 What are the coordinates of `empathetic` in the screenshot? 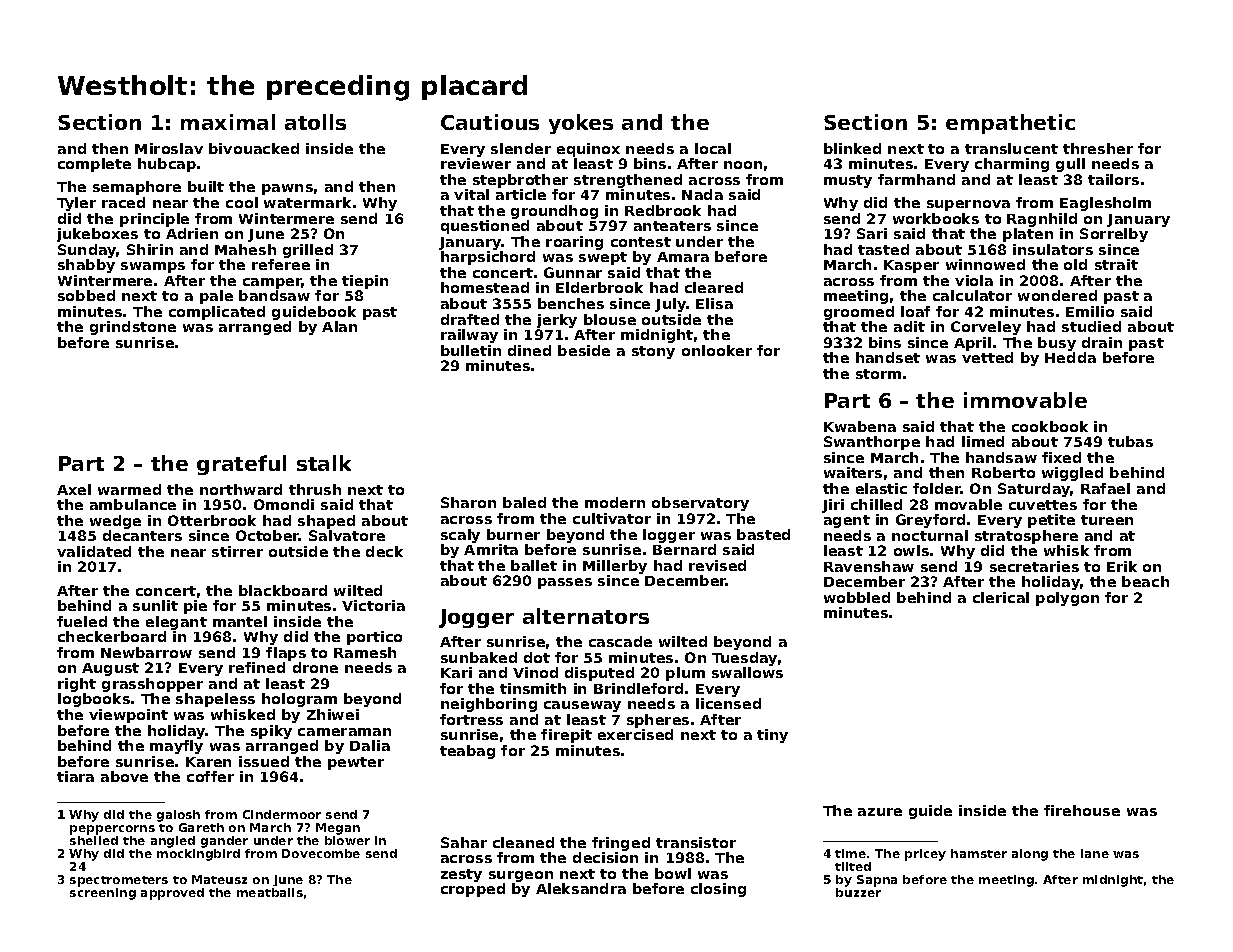 It's located at (1010, 124).
